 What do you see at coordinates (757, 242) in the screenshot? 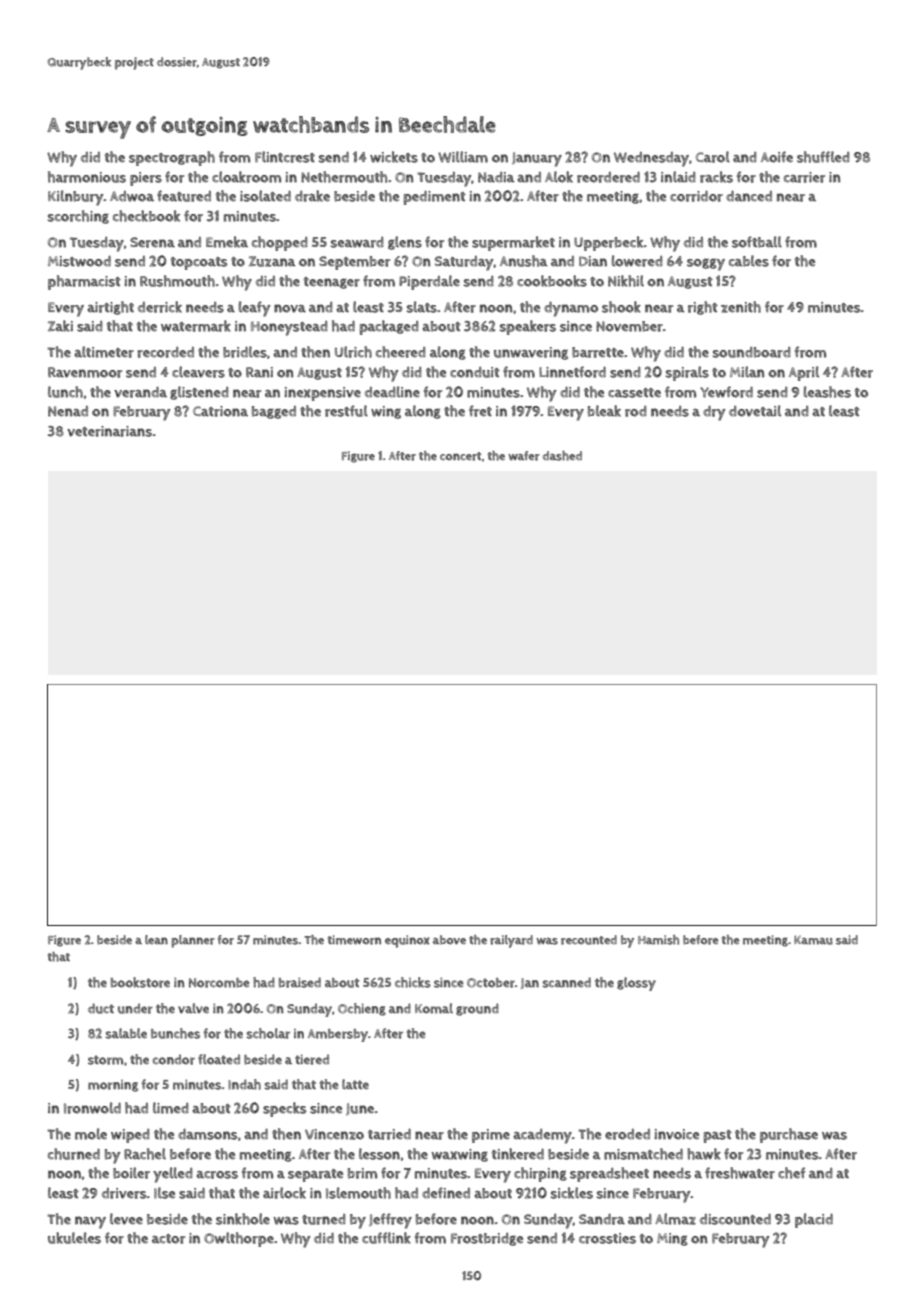
I see `softball` at bounding box center [757, 242].
